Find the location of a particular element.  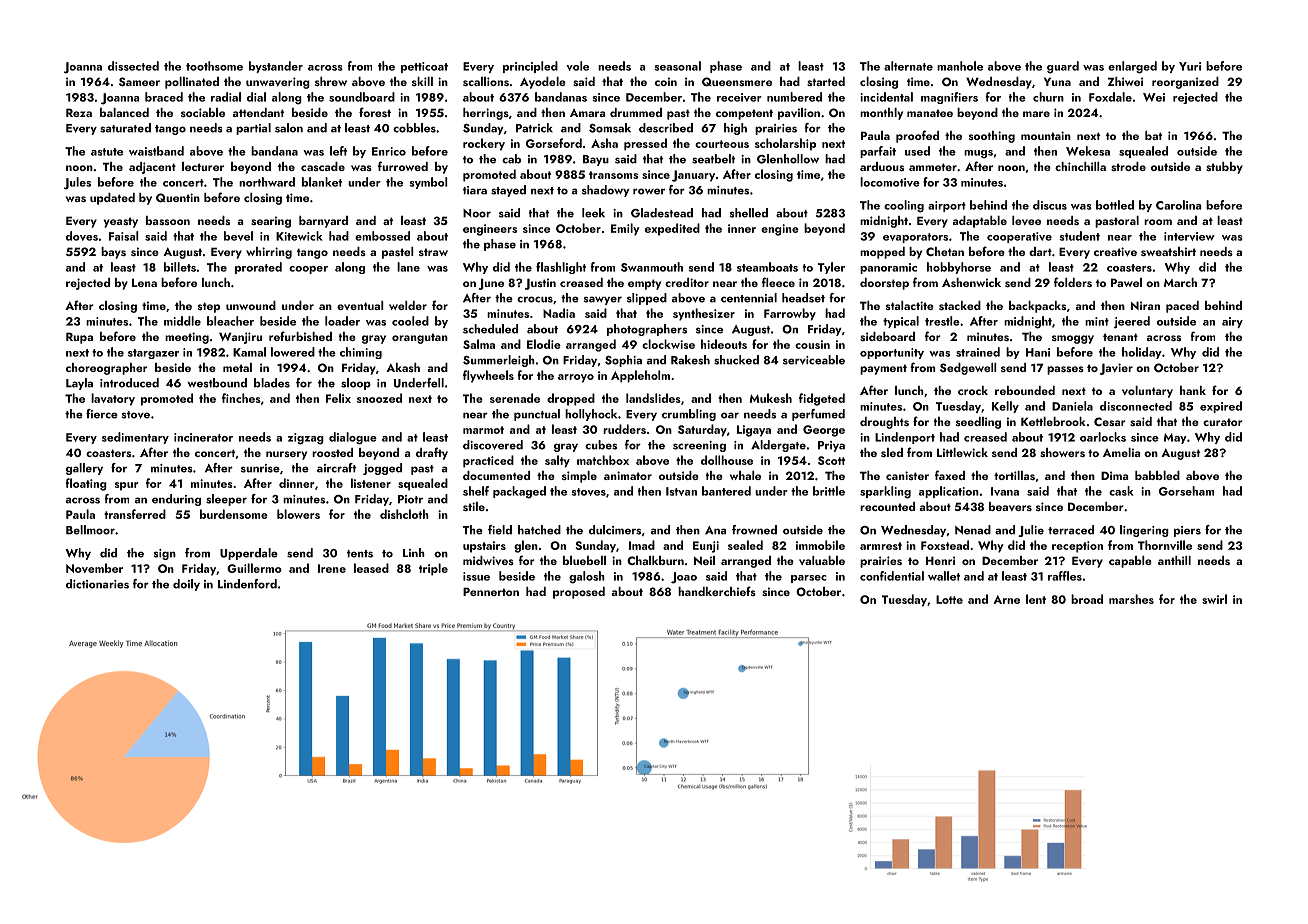

parsec is located at coordinates (809, 579).
